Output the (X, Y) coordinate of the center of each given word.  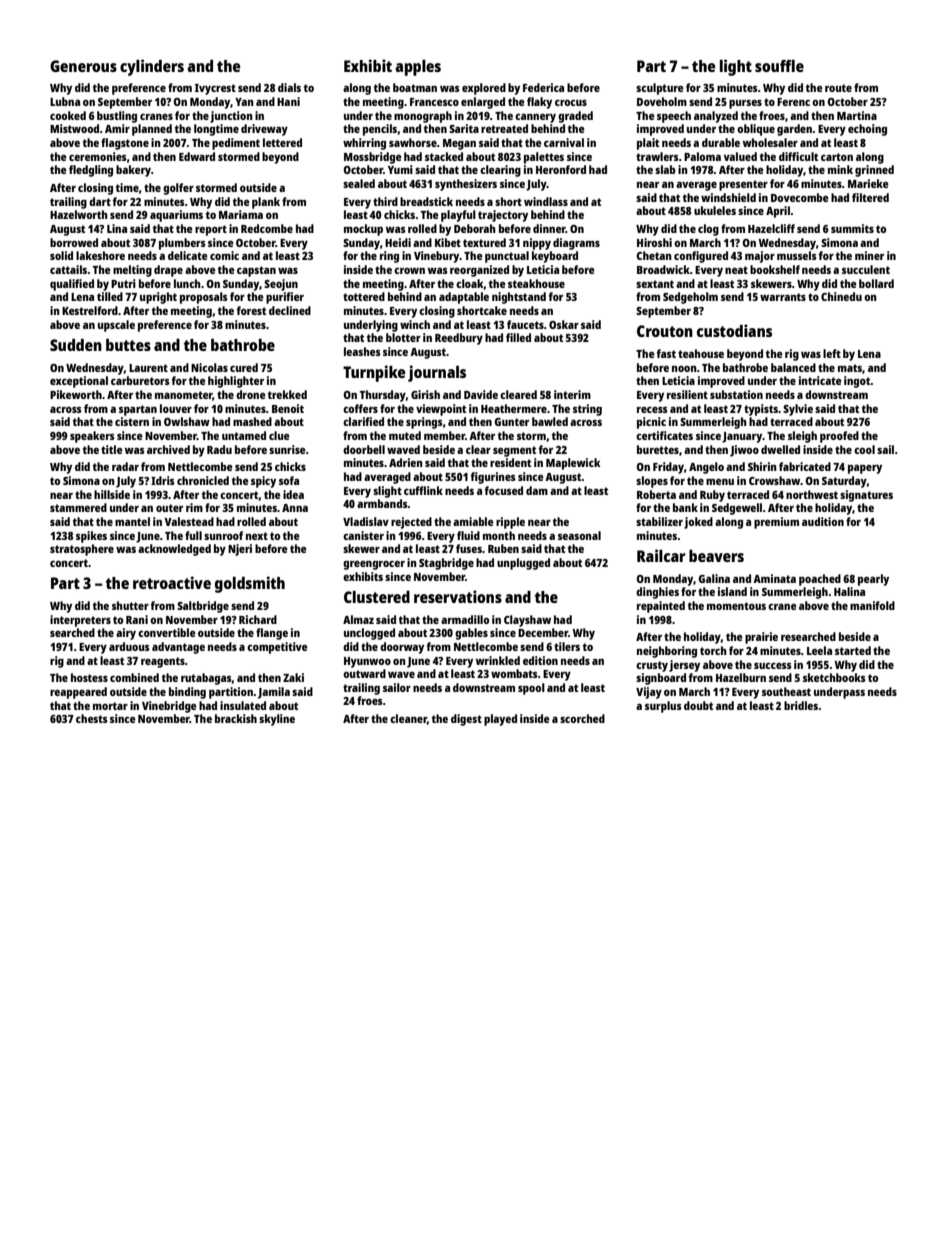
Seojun (281, 285)
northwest (812, 494)
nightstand (519, 298)
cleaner (408, 718)
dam (537, 490)
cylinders (152, 67)
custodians (734, 330)
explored (484, 89)
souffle (779, 66)
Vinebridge (169, 707)
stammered (78, 507)
